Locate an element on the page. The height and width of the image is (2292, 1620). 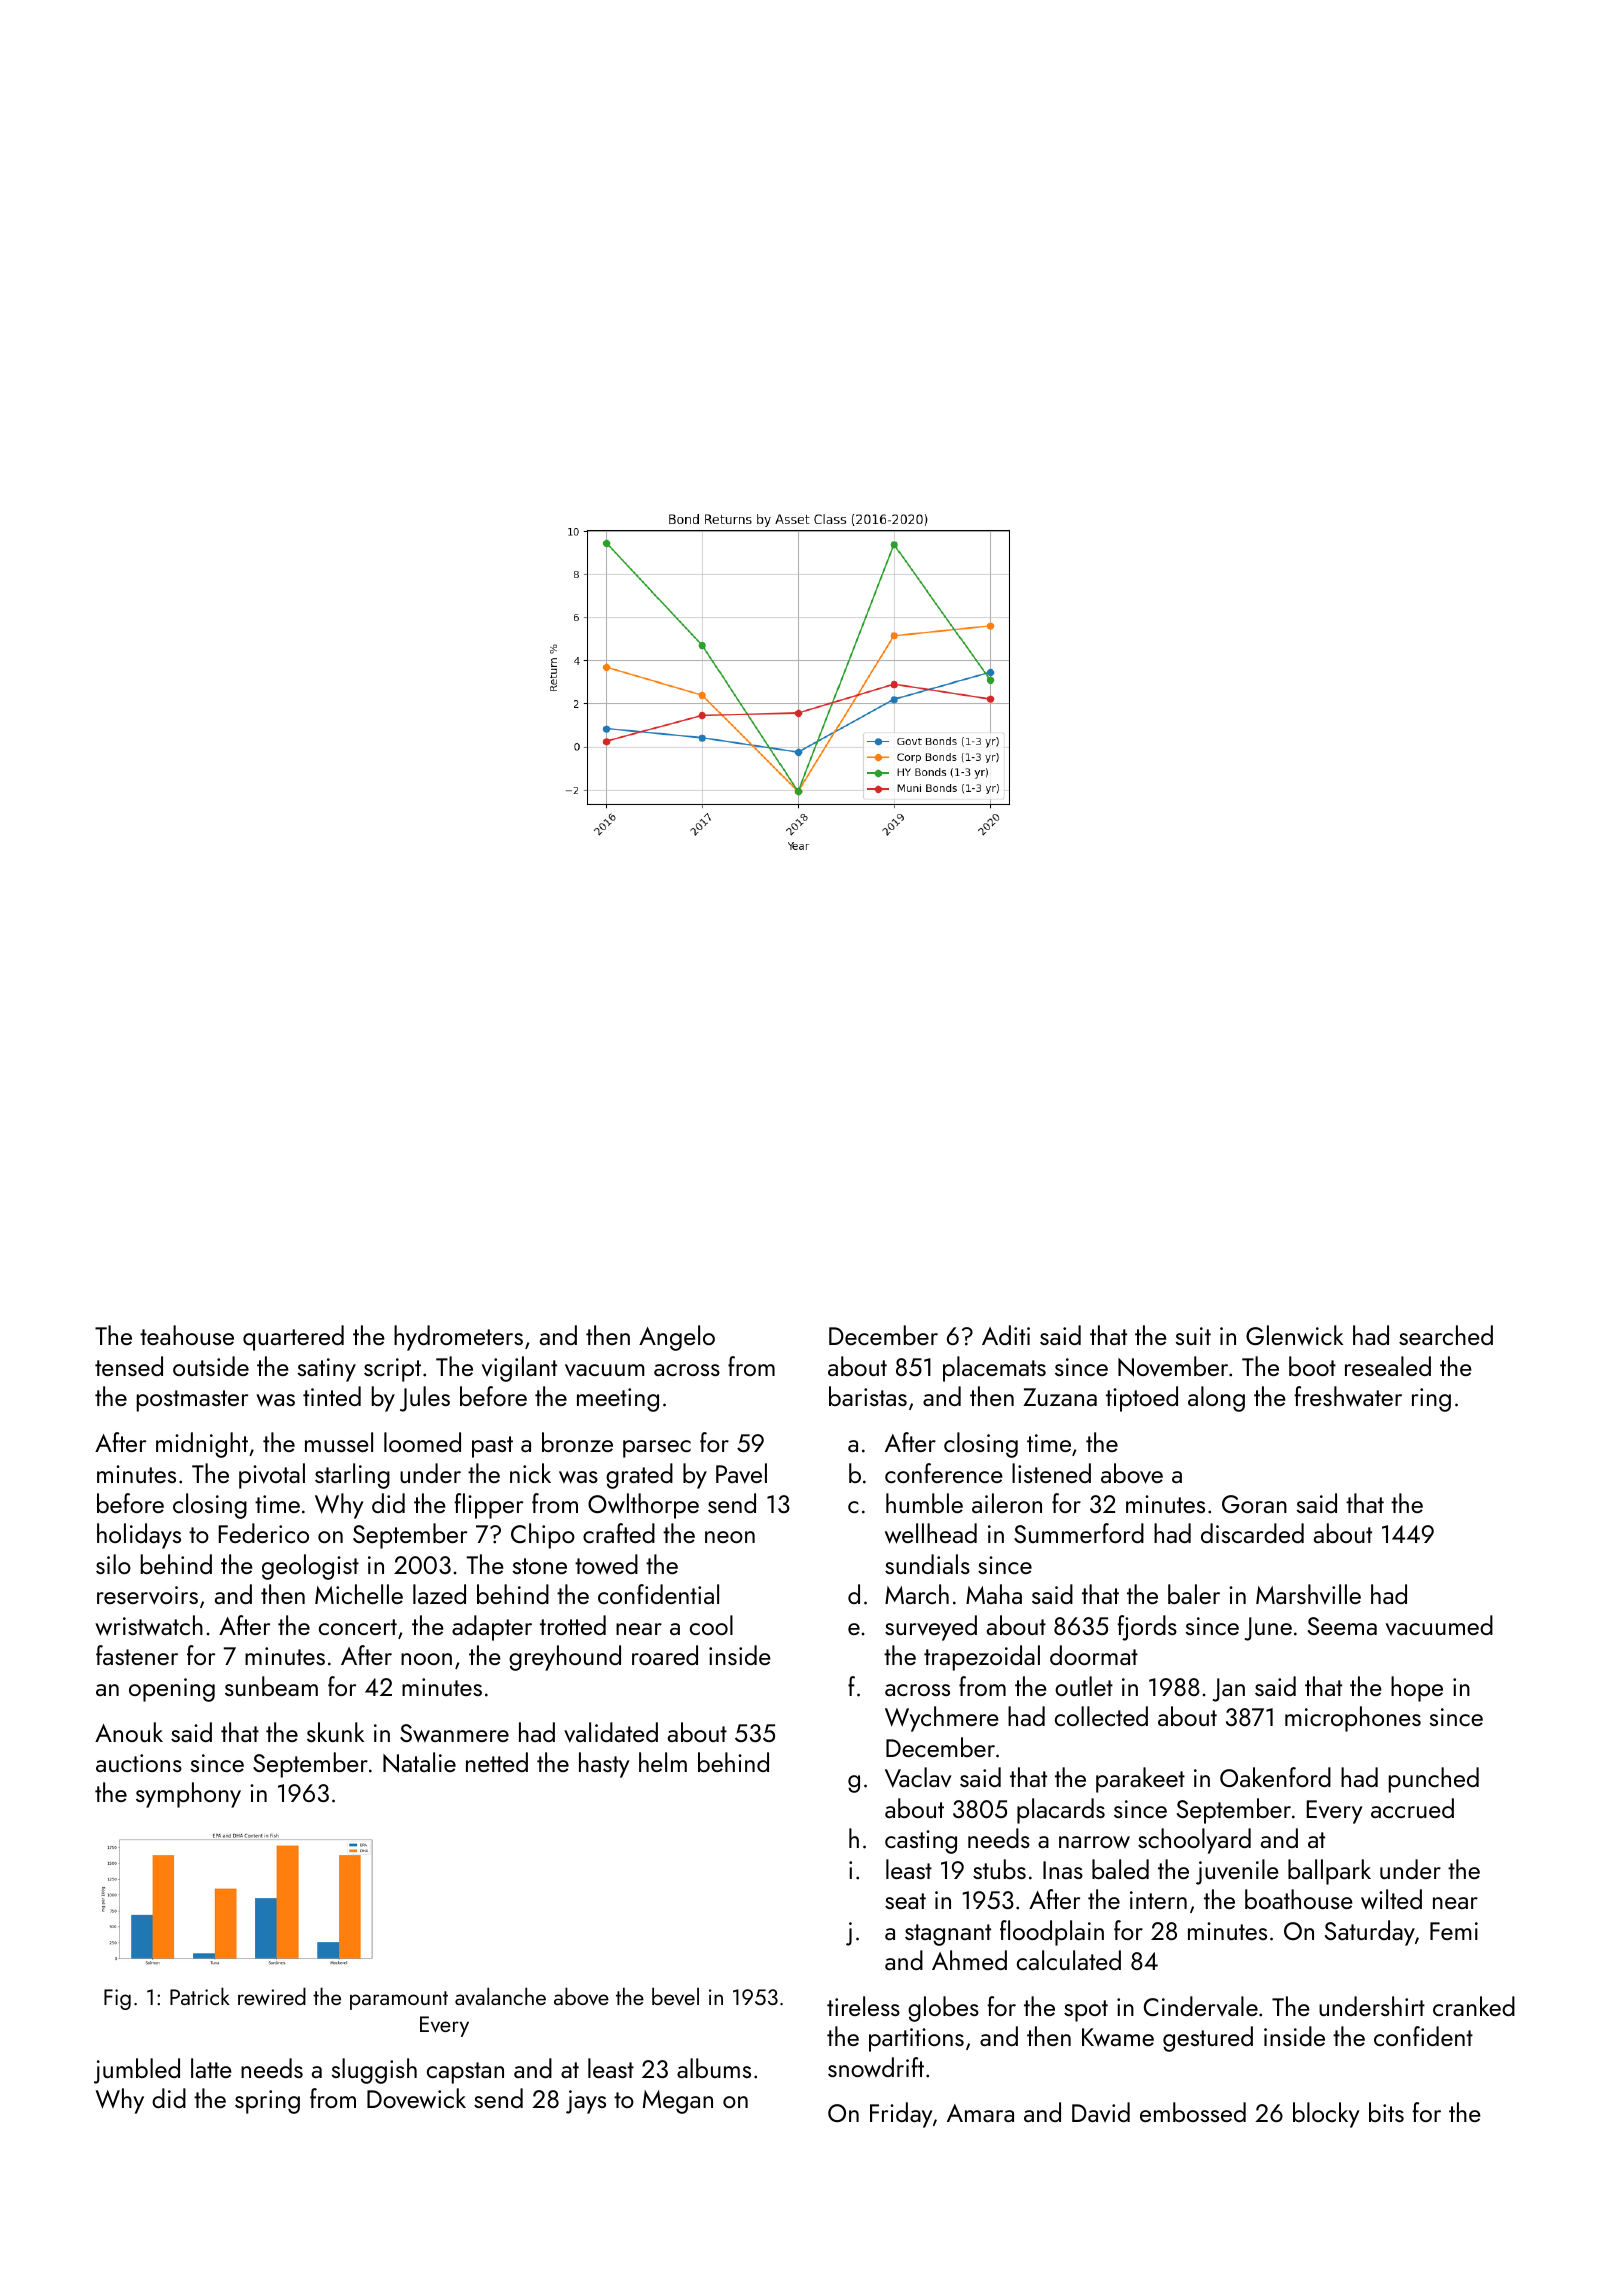
Dovewick is located at coordinates (416, 2098).
